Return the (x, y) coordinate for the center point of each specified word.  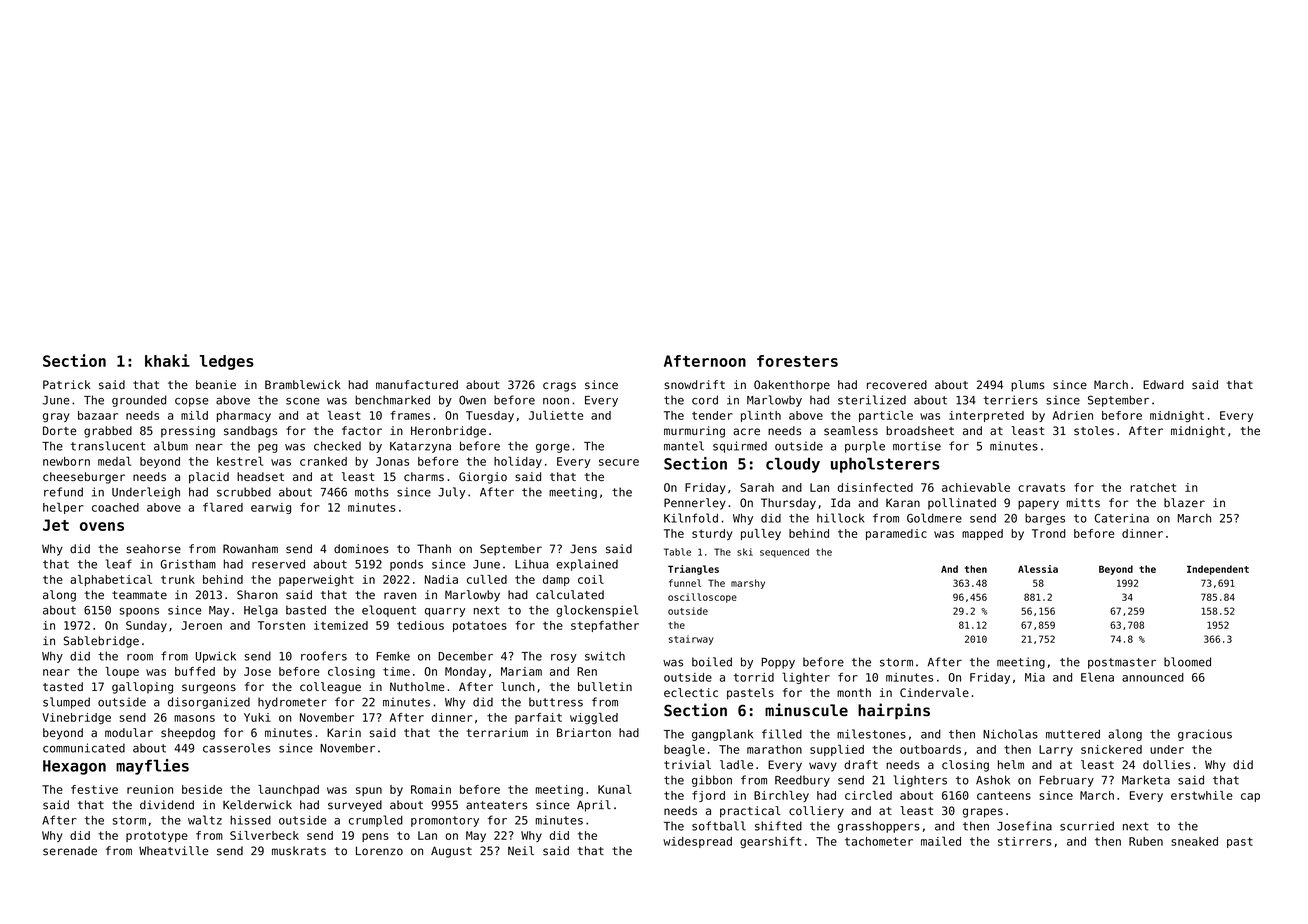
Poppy (778, 663)
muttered (1073, 734)
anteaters (496, 805)
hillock (841, 518)
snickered (1111, 749)
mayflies (152, 767)
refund (63, 492)
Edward (1163, 384)
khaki (167, 360)
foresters (797, 361)
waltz (205, 820)
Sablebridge (101, 642)
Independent (1218, 570)
